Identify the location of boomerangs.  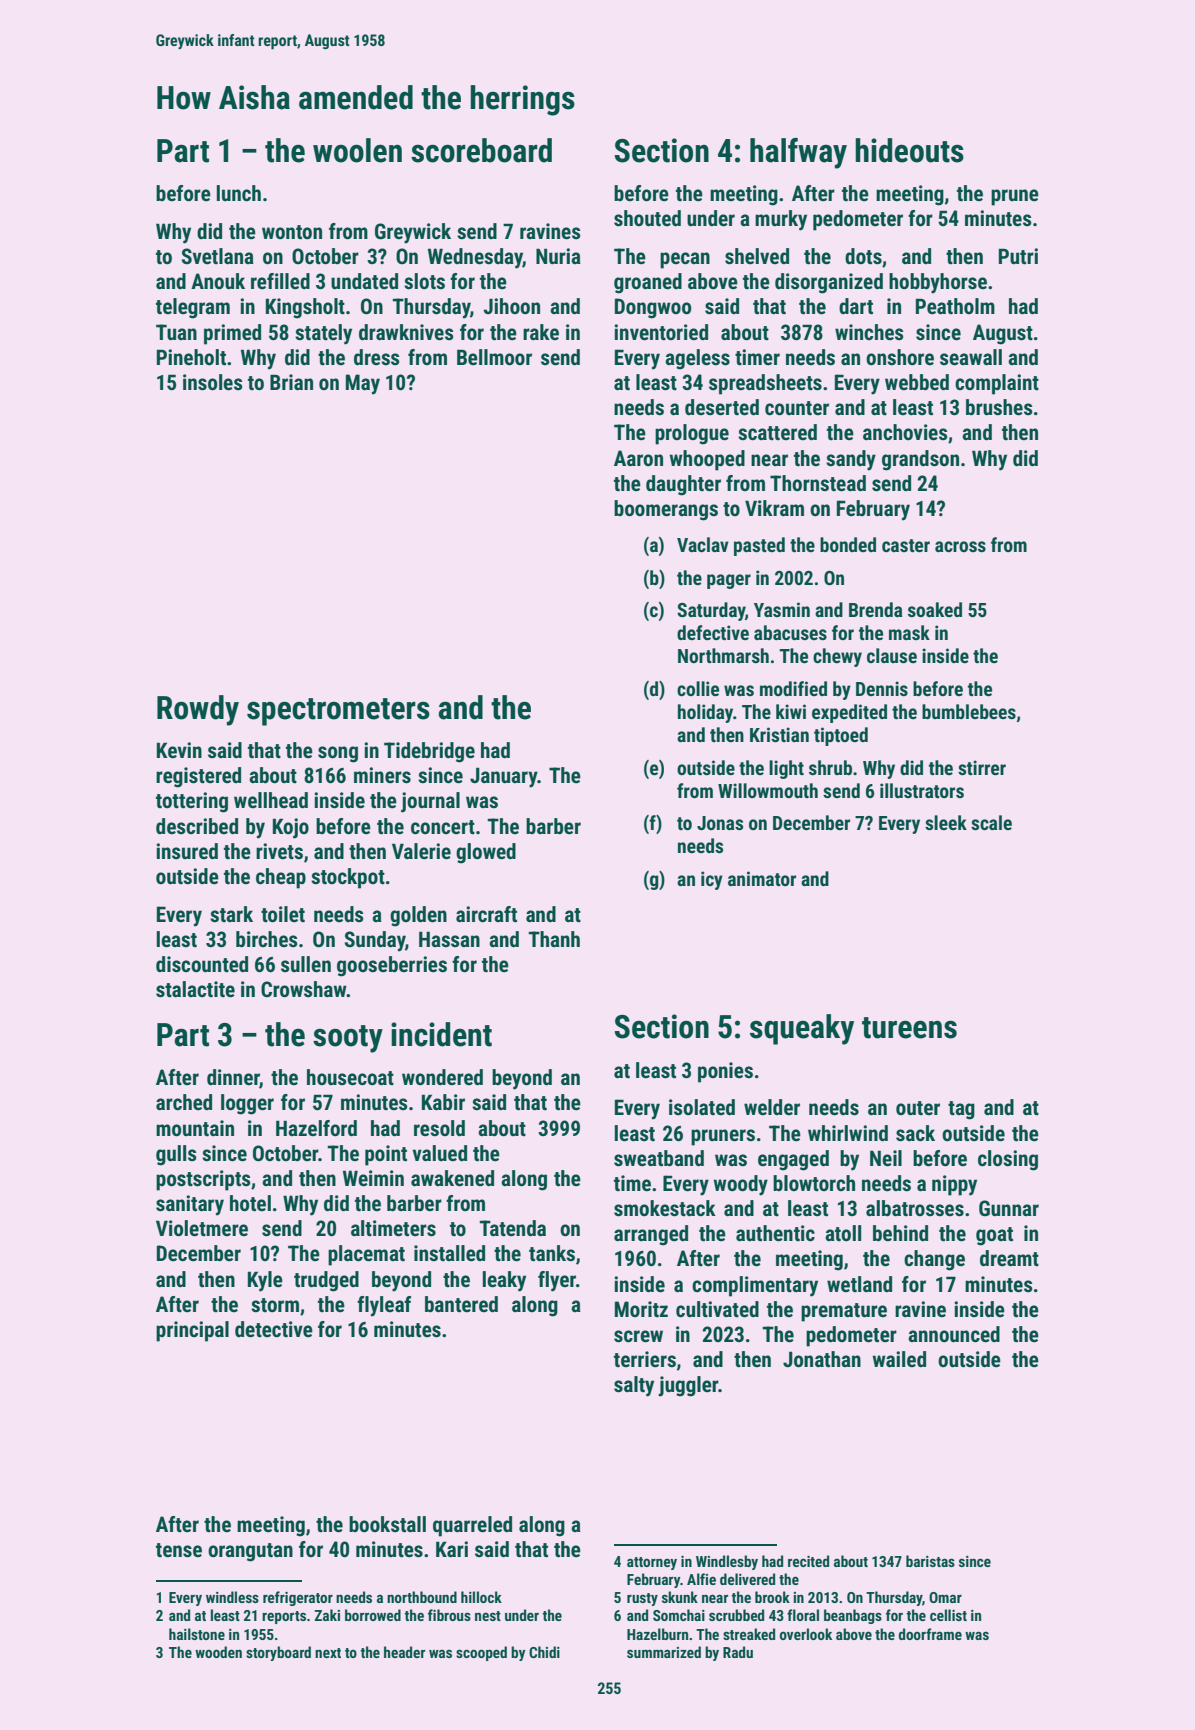
(666, 510).
